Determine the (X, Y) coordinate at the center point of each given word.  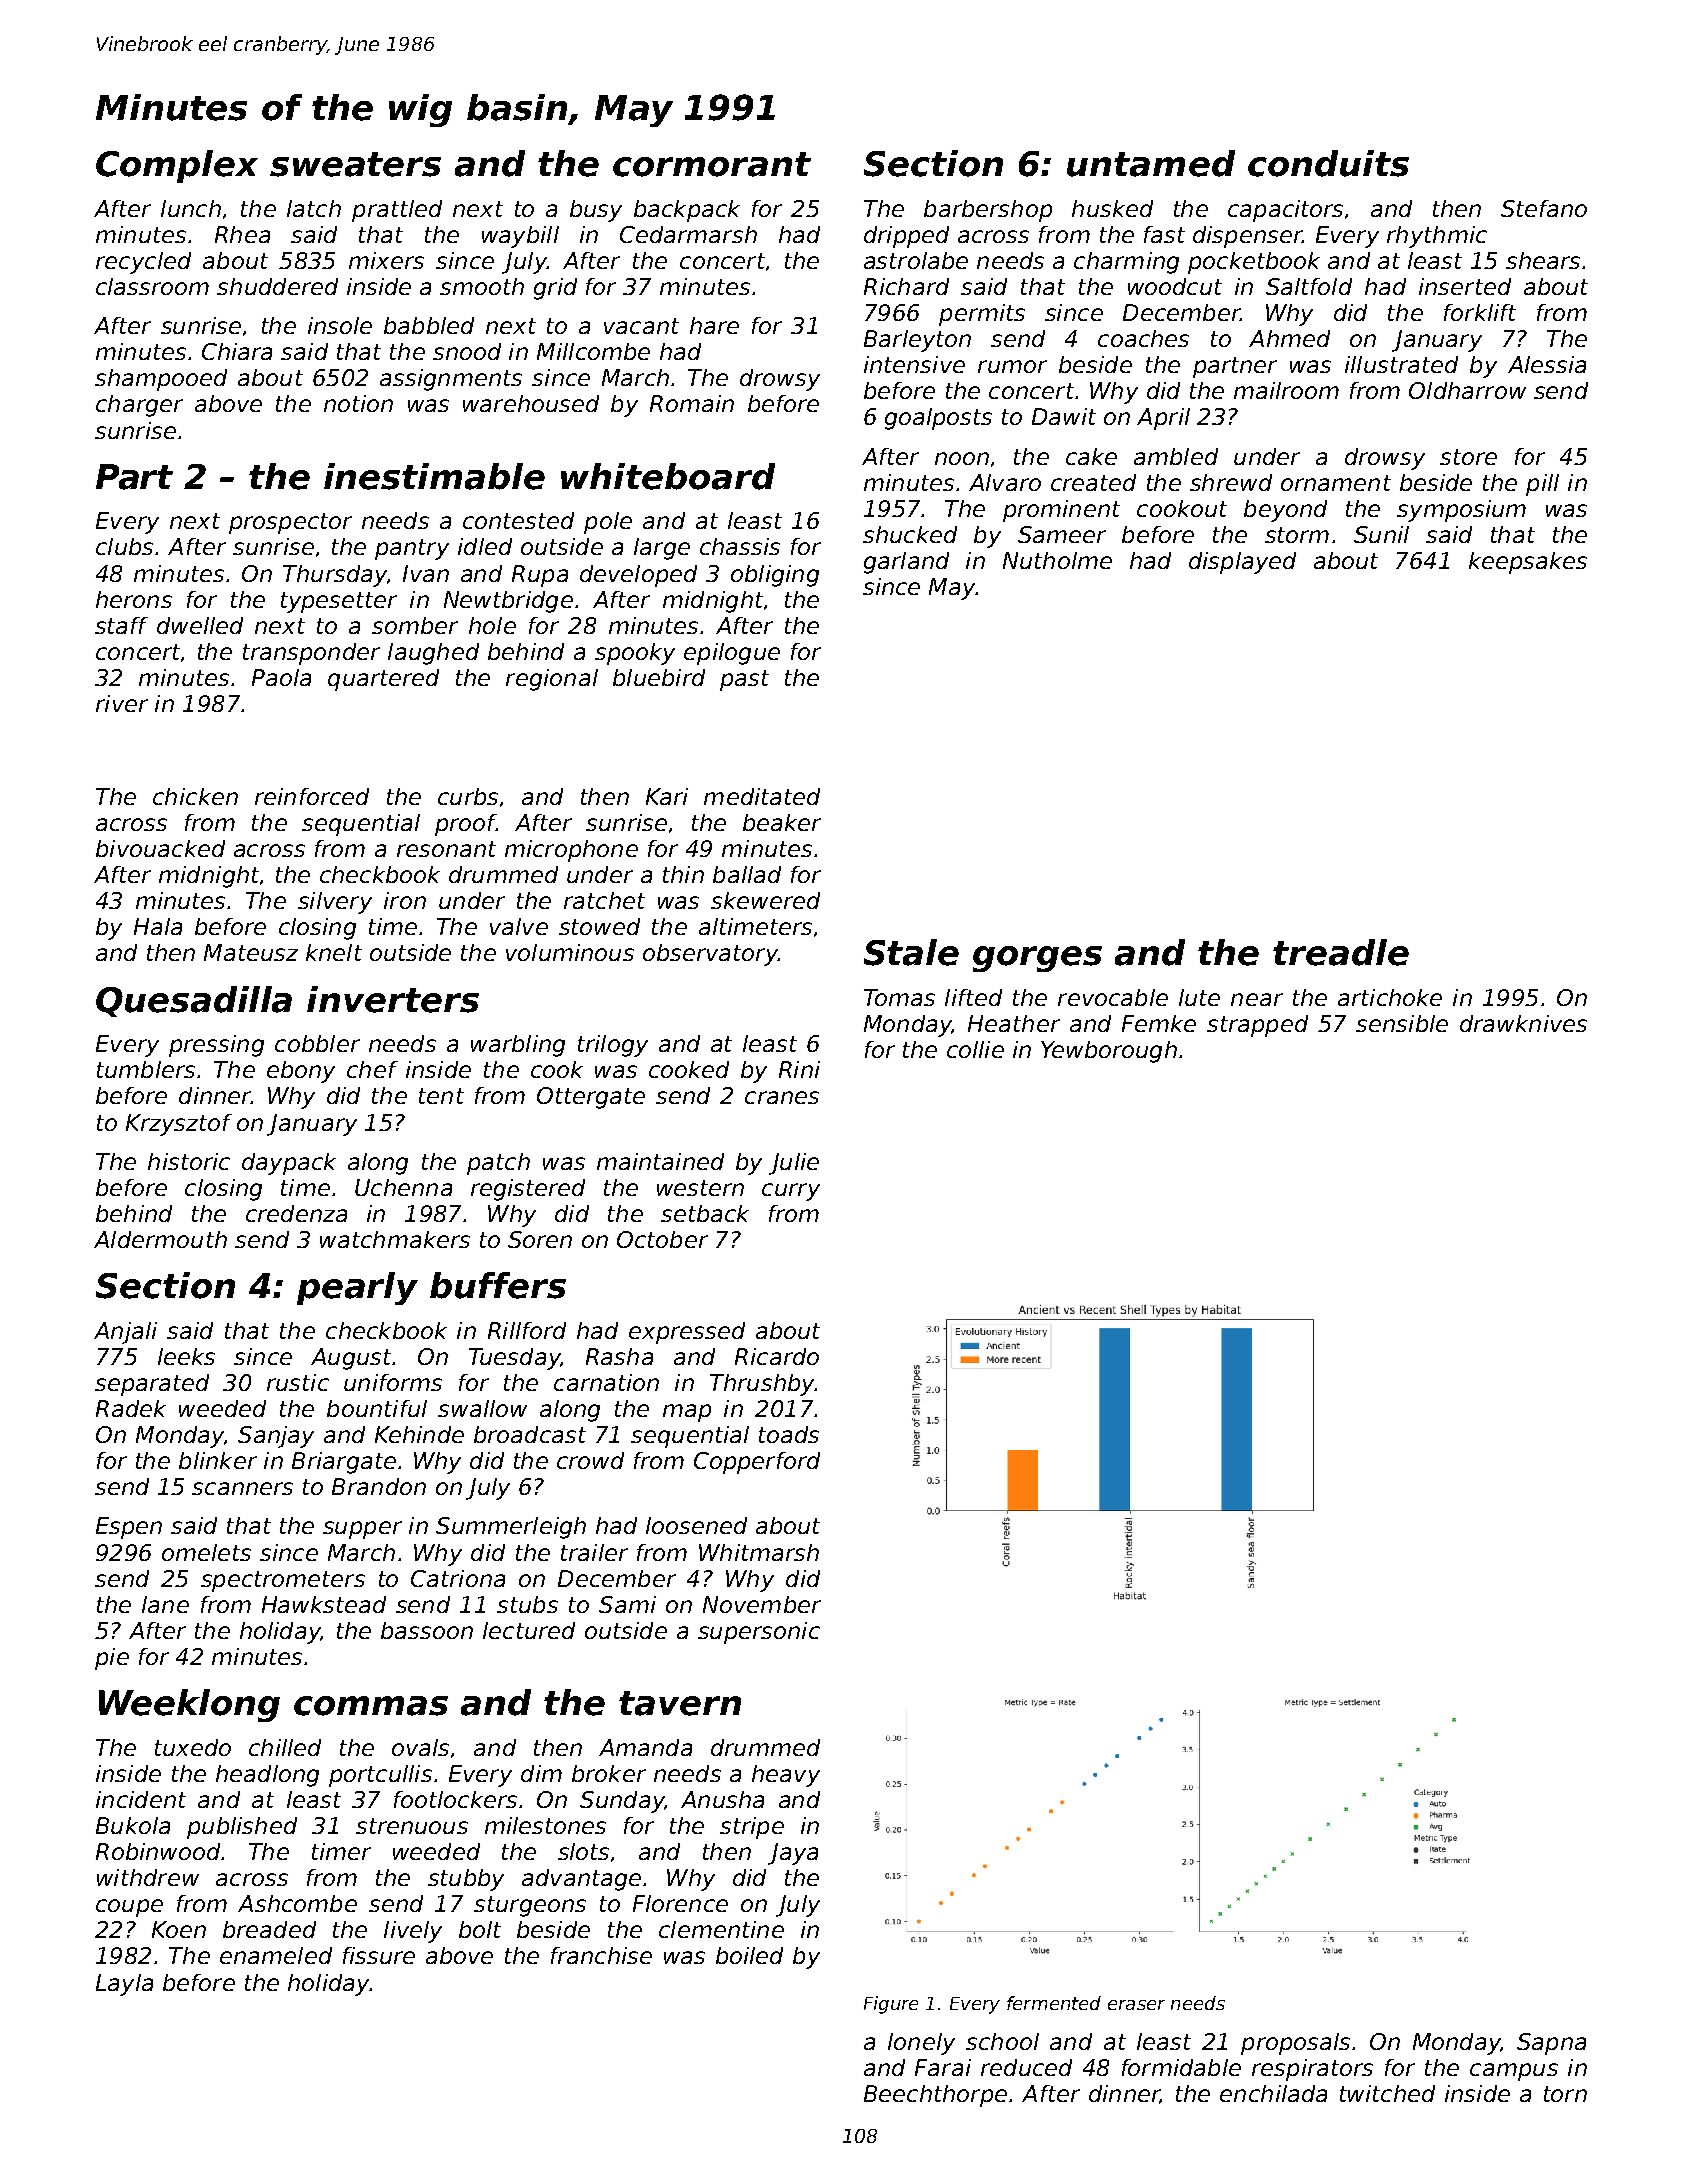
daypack (289, 1164)
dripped (906, 237)
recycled (143, 263)
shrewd (1231, 482)
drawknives (1523, 1023)
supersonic (759, 1633)
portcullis (380, 1776)
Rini (799, 1069)
